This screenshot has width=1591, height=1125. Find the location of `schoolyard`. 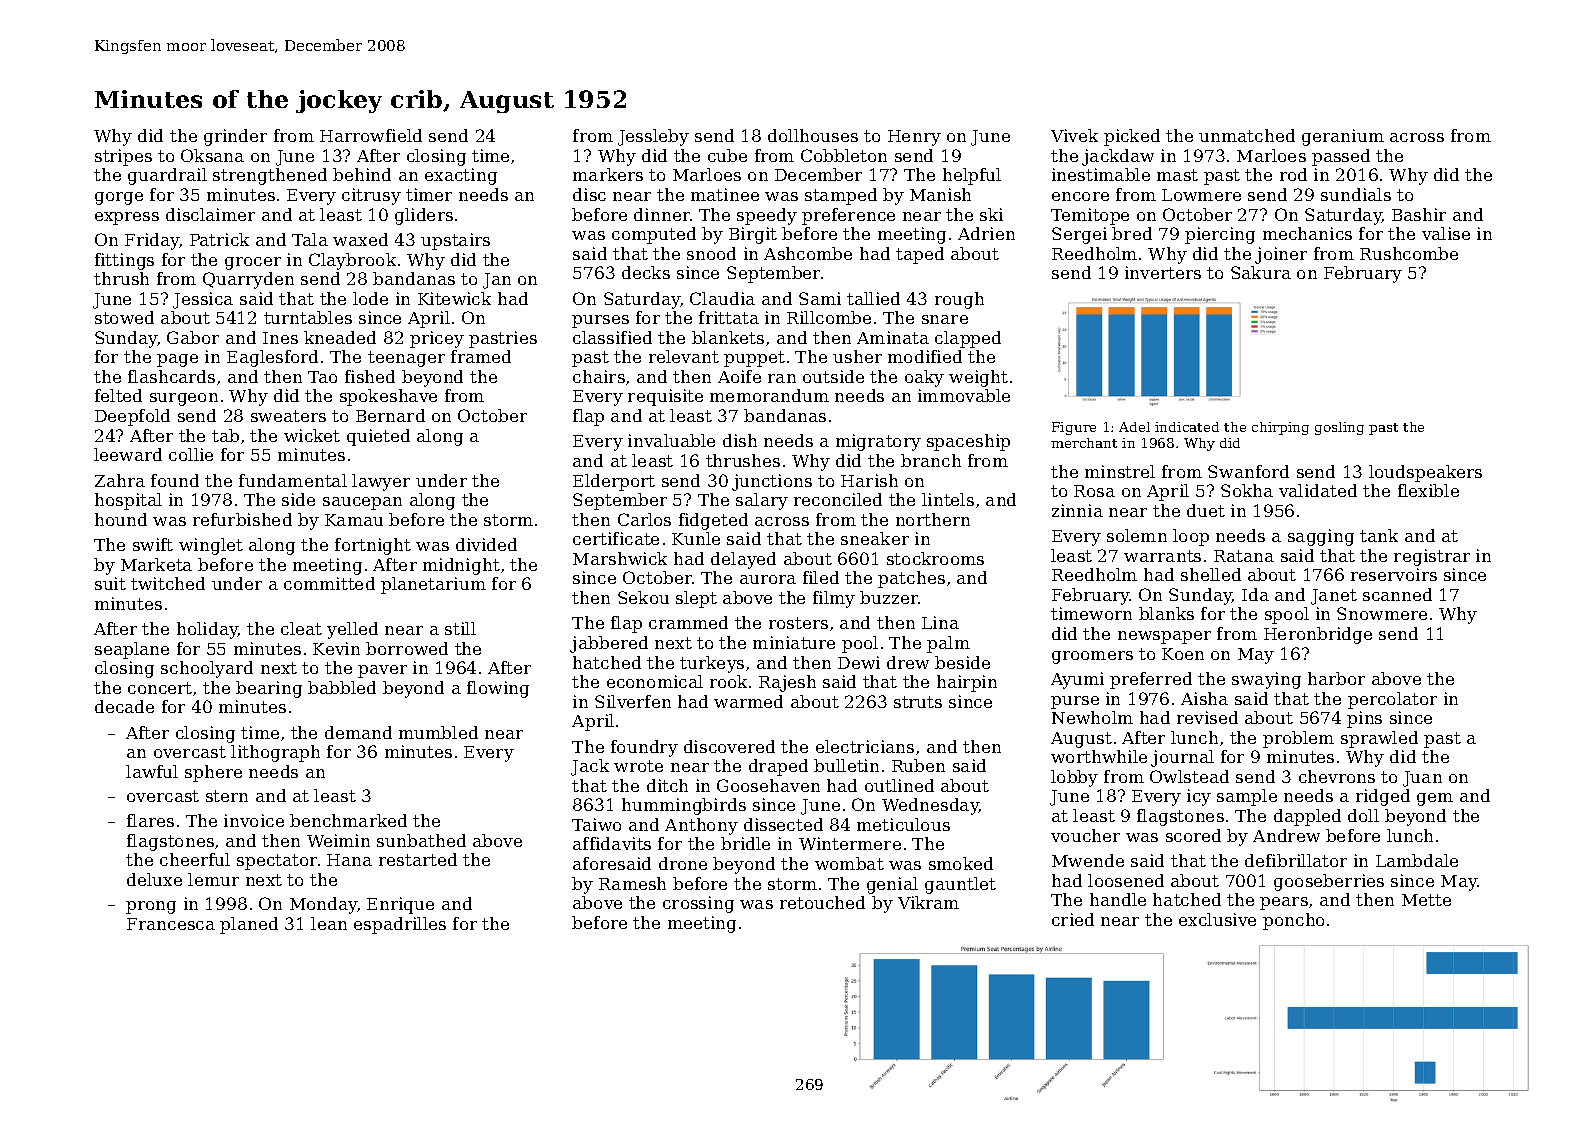

schoolyard is located at coordinates (207, 669).
